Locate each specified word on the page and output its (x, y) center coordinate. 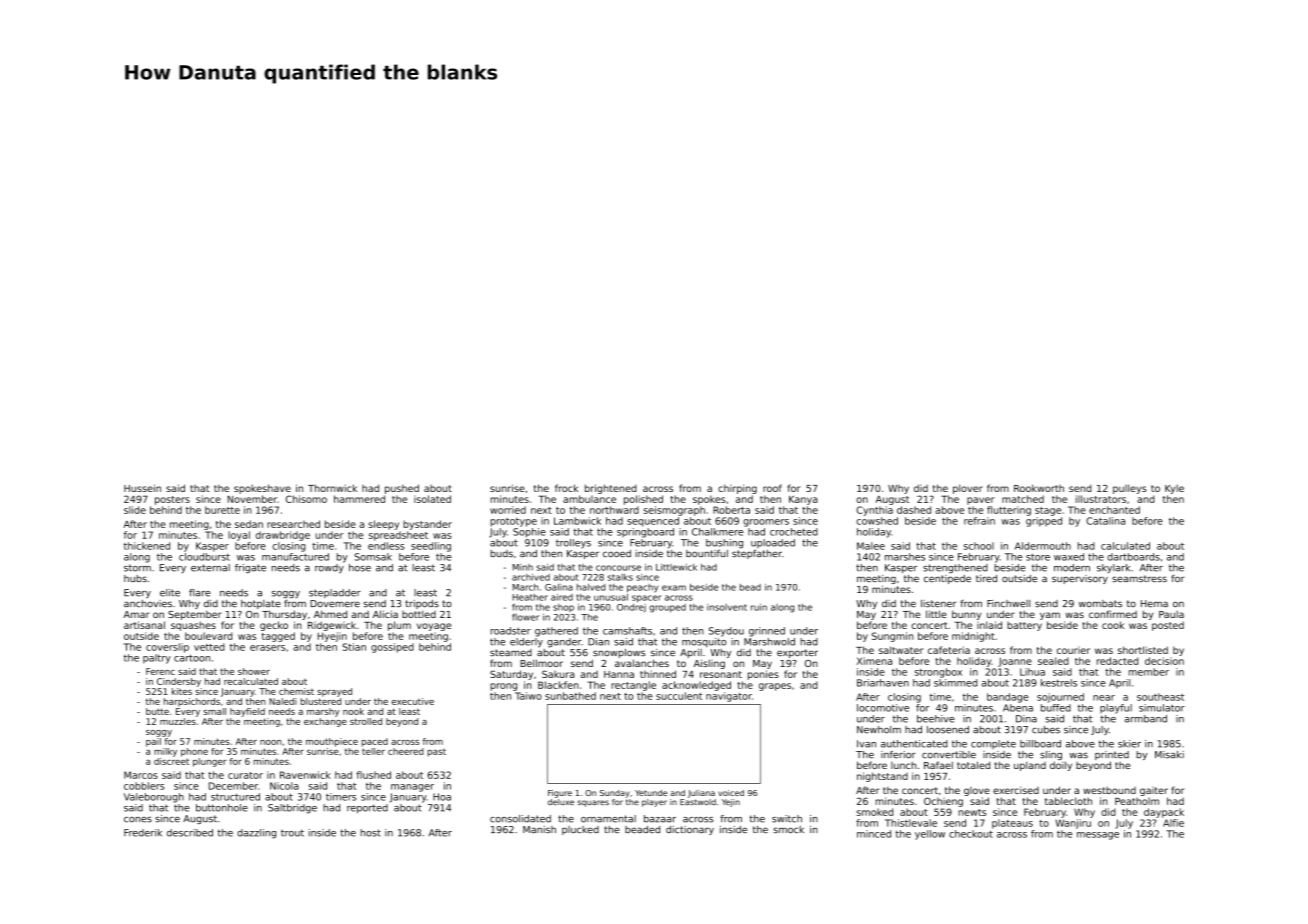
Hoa (442, 797)
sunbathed (570, 696)
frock (566, 488)
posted (1168, 626)
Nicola (284, 786)
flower (525, 617)
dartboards (1133, 557)
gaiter (1154, 791)
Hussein (142, 488)
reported (367, 809)
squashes (193, 626)
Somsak (373, 557)
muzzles (178, 721)
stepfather (757, 554)
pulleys (1130, 489)
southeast (1160, 697)
